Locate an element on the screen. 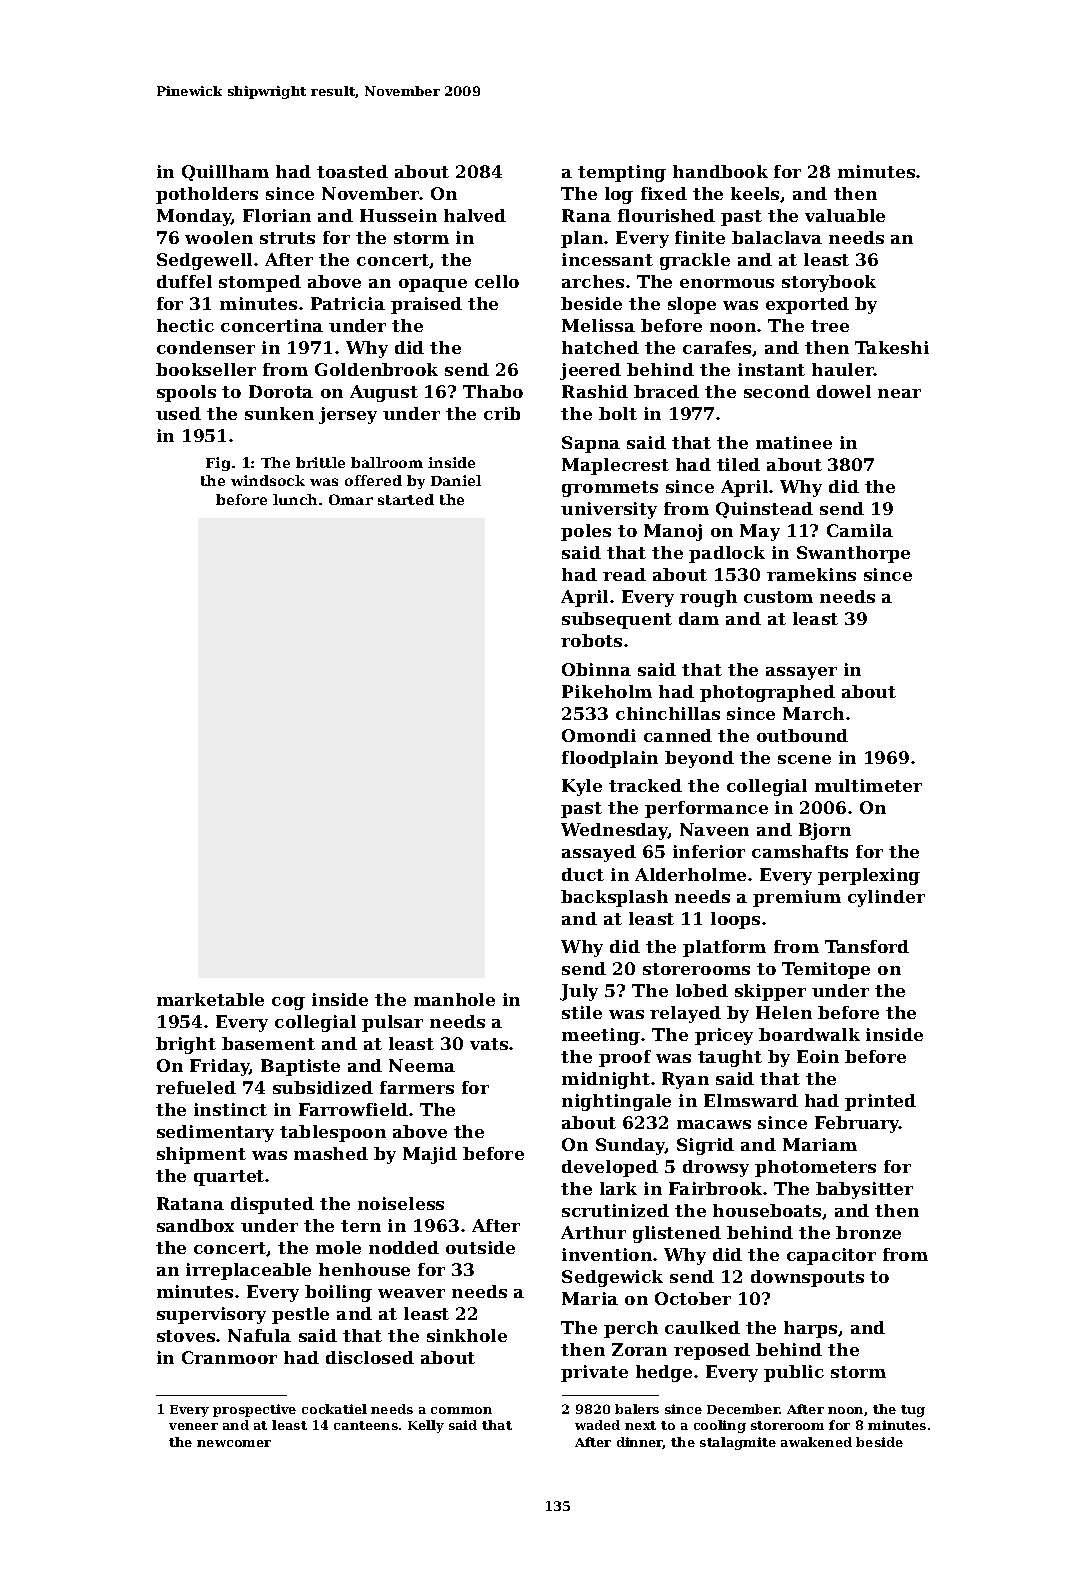 Image resolution: width=1088 pixels, height=1576 pixels. disclosed is located at coordinates (370, 1357).
